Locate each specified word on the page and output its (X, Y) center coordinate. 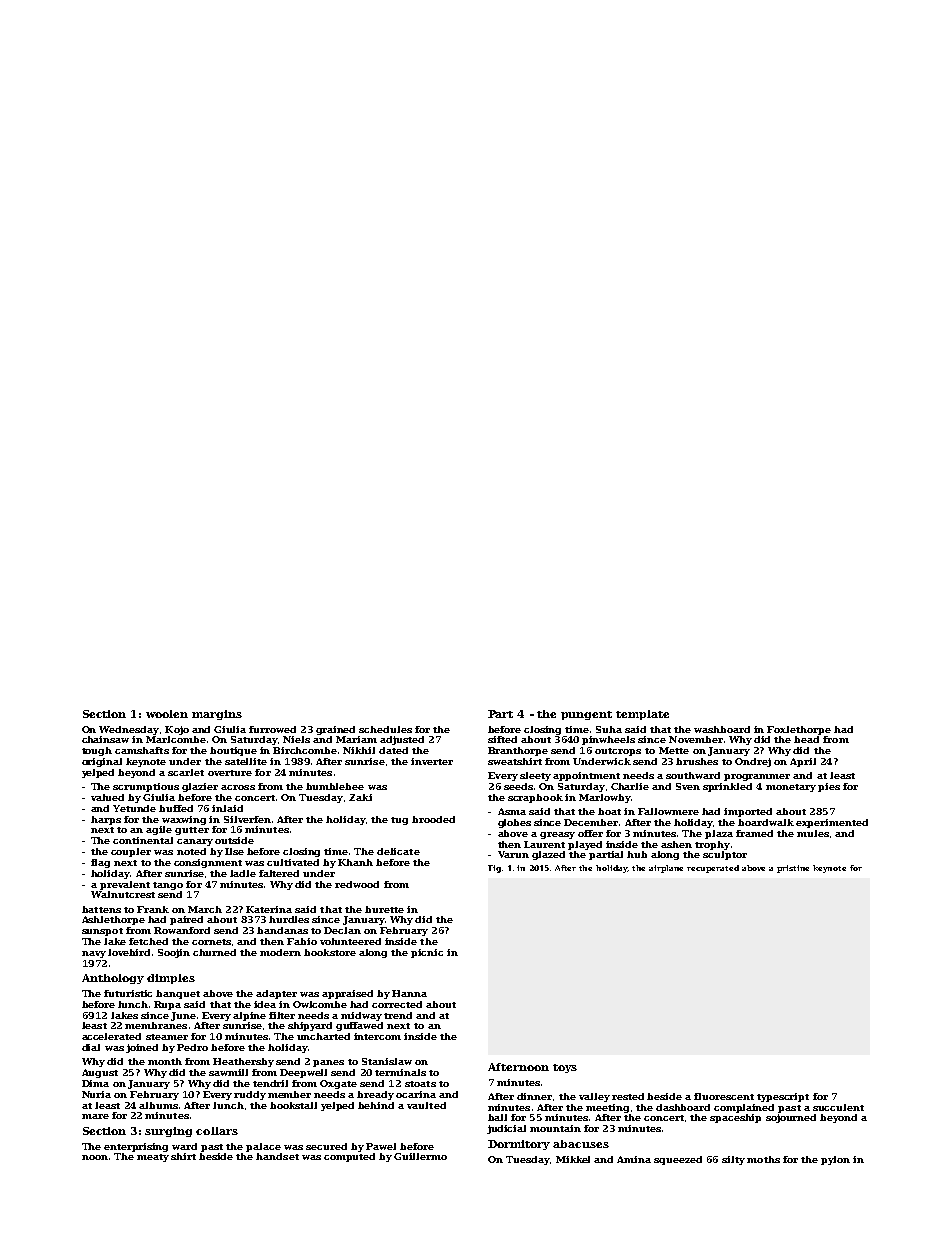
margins (217, 715)
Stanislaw (387, 1061)
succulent (838, 1107)
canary (195, 842)
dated (393, 750)
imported (748, 812)
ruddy (250, 1095)
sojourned (791, 1118)
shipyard (310, 1026)
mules (813, 833)
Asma (512, 811)
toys (565, 1068)
